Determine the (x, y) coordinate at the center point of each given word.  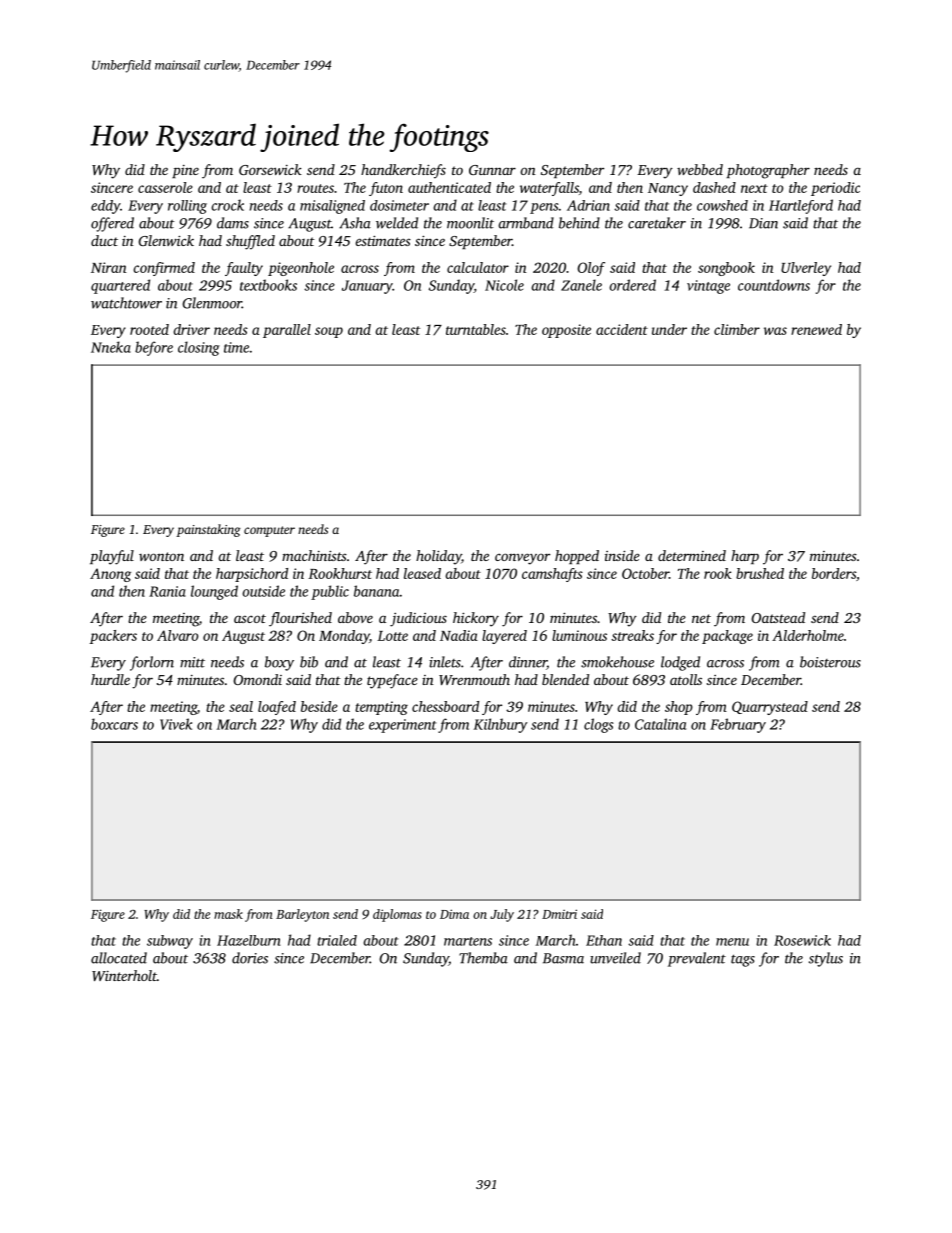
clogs (598, 725)
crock (228, 205)
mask (228, 914)
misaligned (332, 207)
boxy (279, 663)
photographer (768, 171)
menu (732, 942)
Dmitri (559, 914)
